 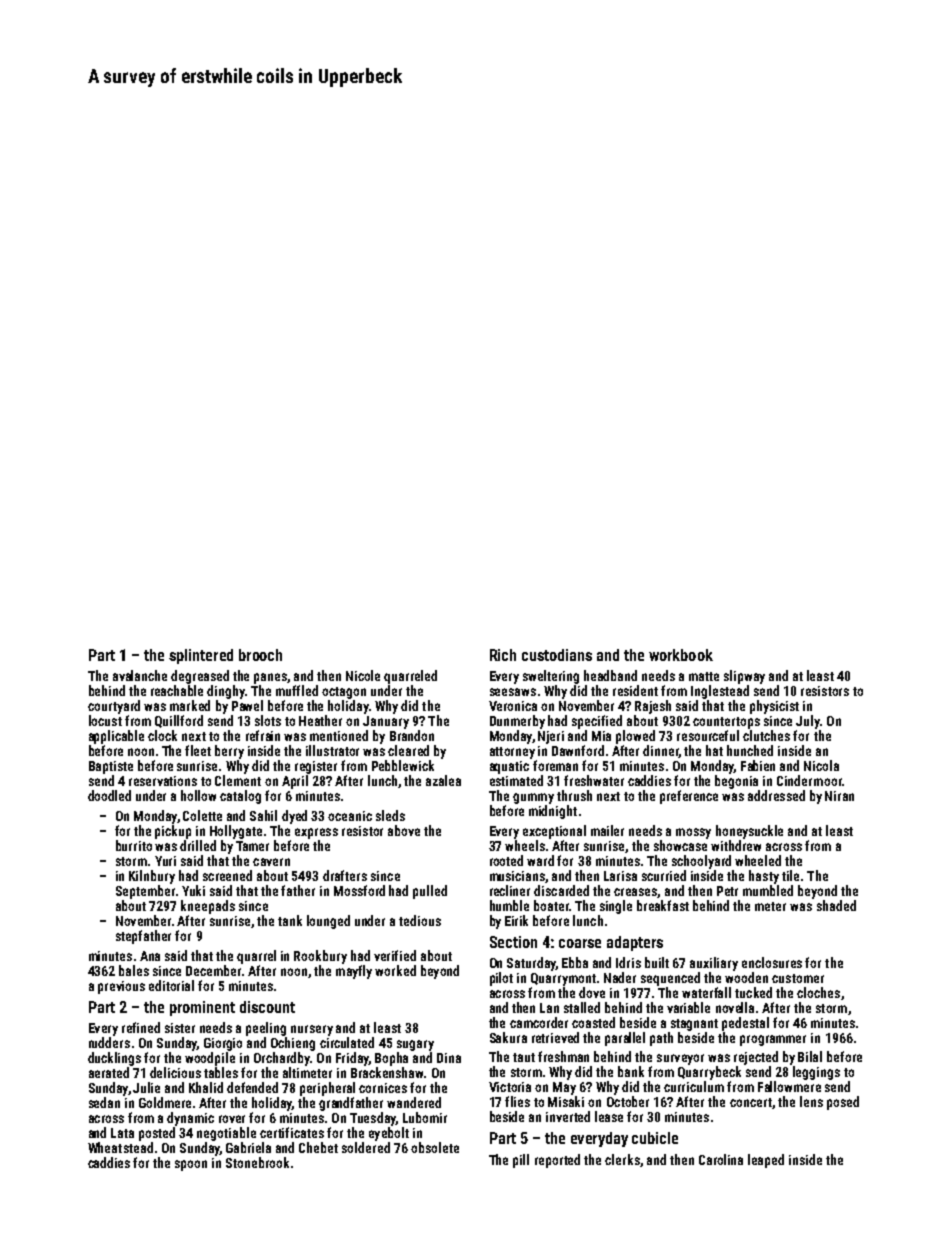 I want to click on workbook, so click(x=681, y=655).
